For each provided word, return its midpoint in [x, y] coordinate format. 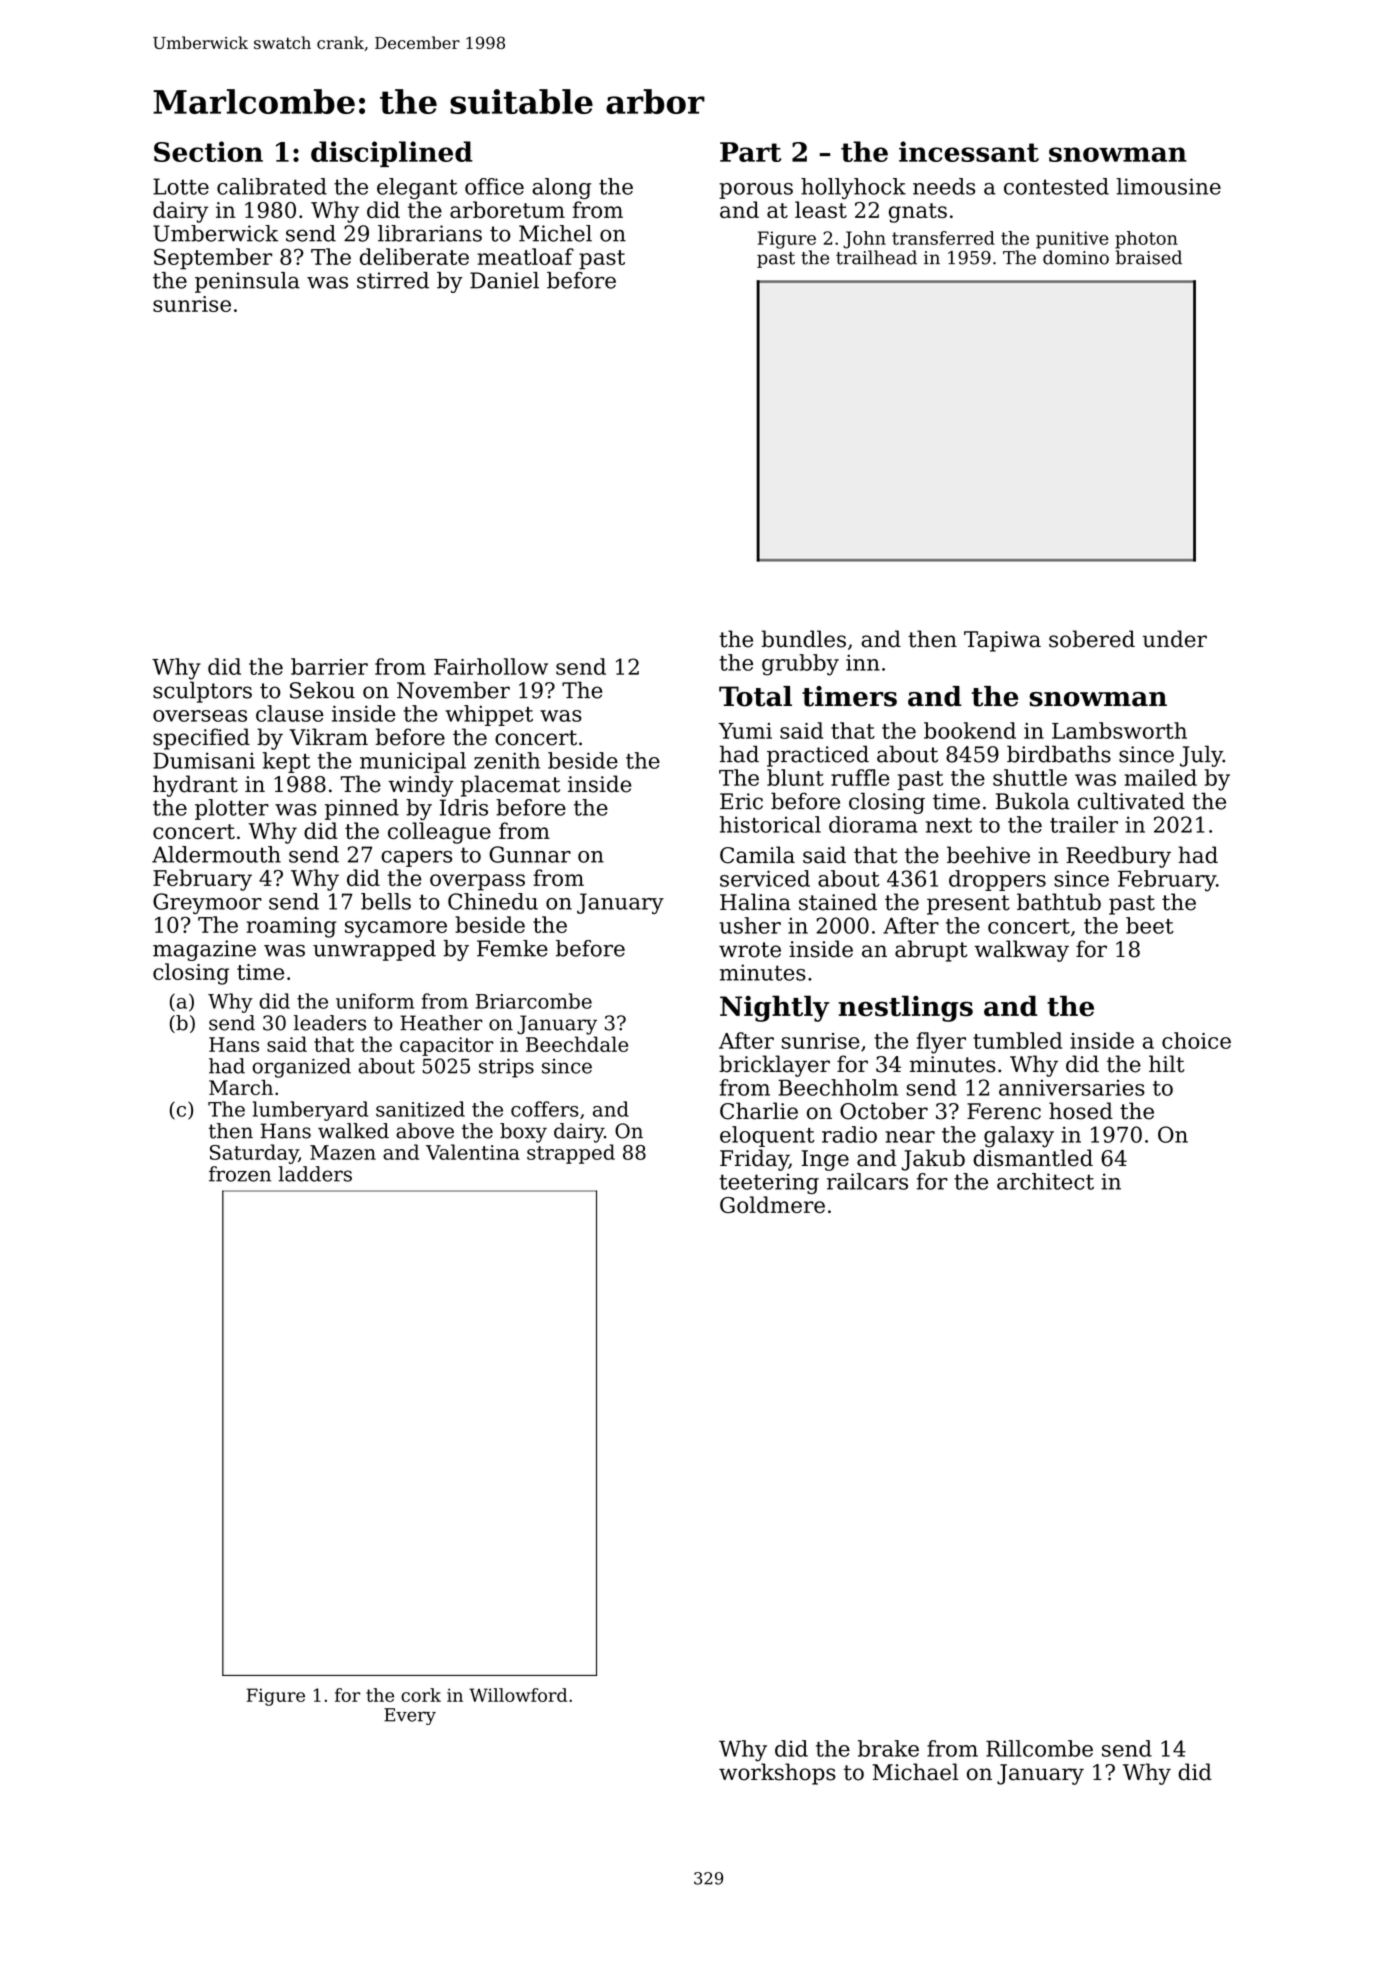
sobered [1092, 639]
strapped [571, 1154]
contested [1056, 186]
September [213, 259]
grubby [800, 665]
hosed [1081, 1111]
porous [756, 191]
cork [421, 1695]
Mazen [343, 1152]
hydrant [195, 786]
